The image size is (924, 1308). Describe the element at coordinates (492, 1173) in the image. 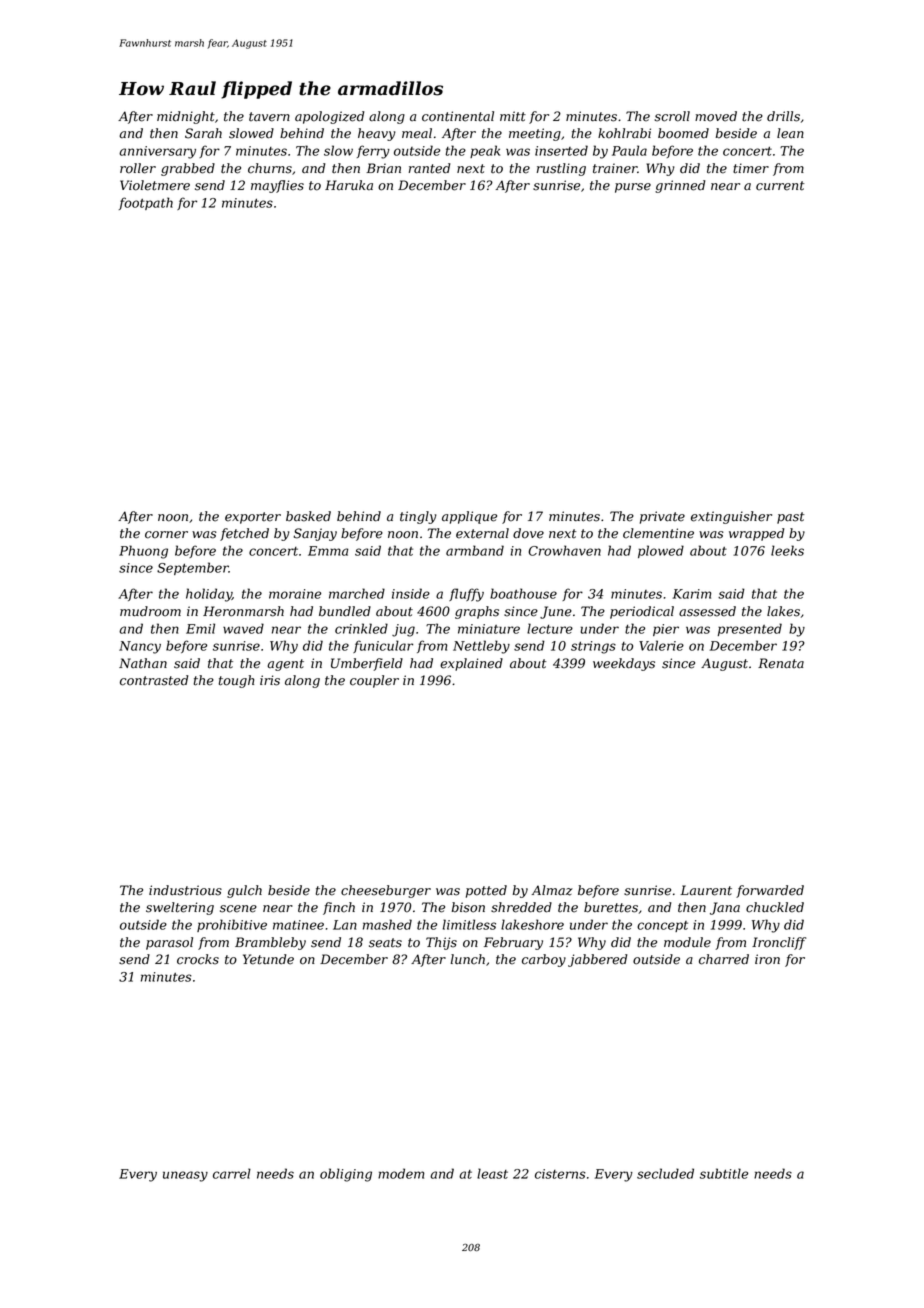

I see `least` at that location.
